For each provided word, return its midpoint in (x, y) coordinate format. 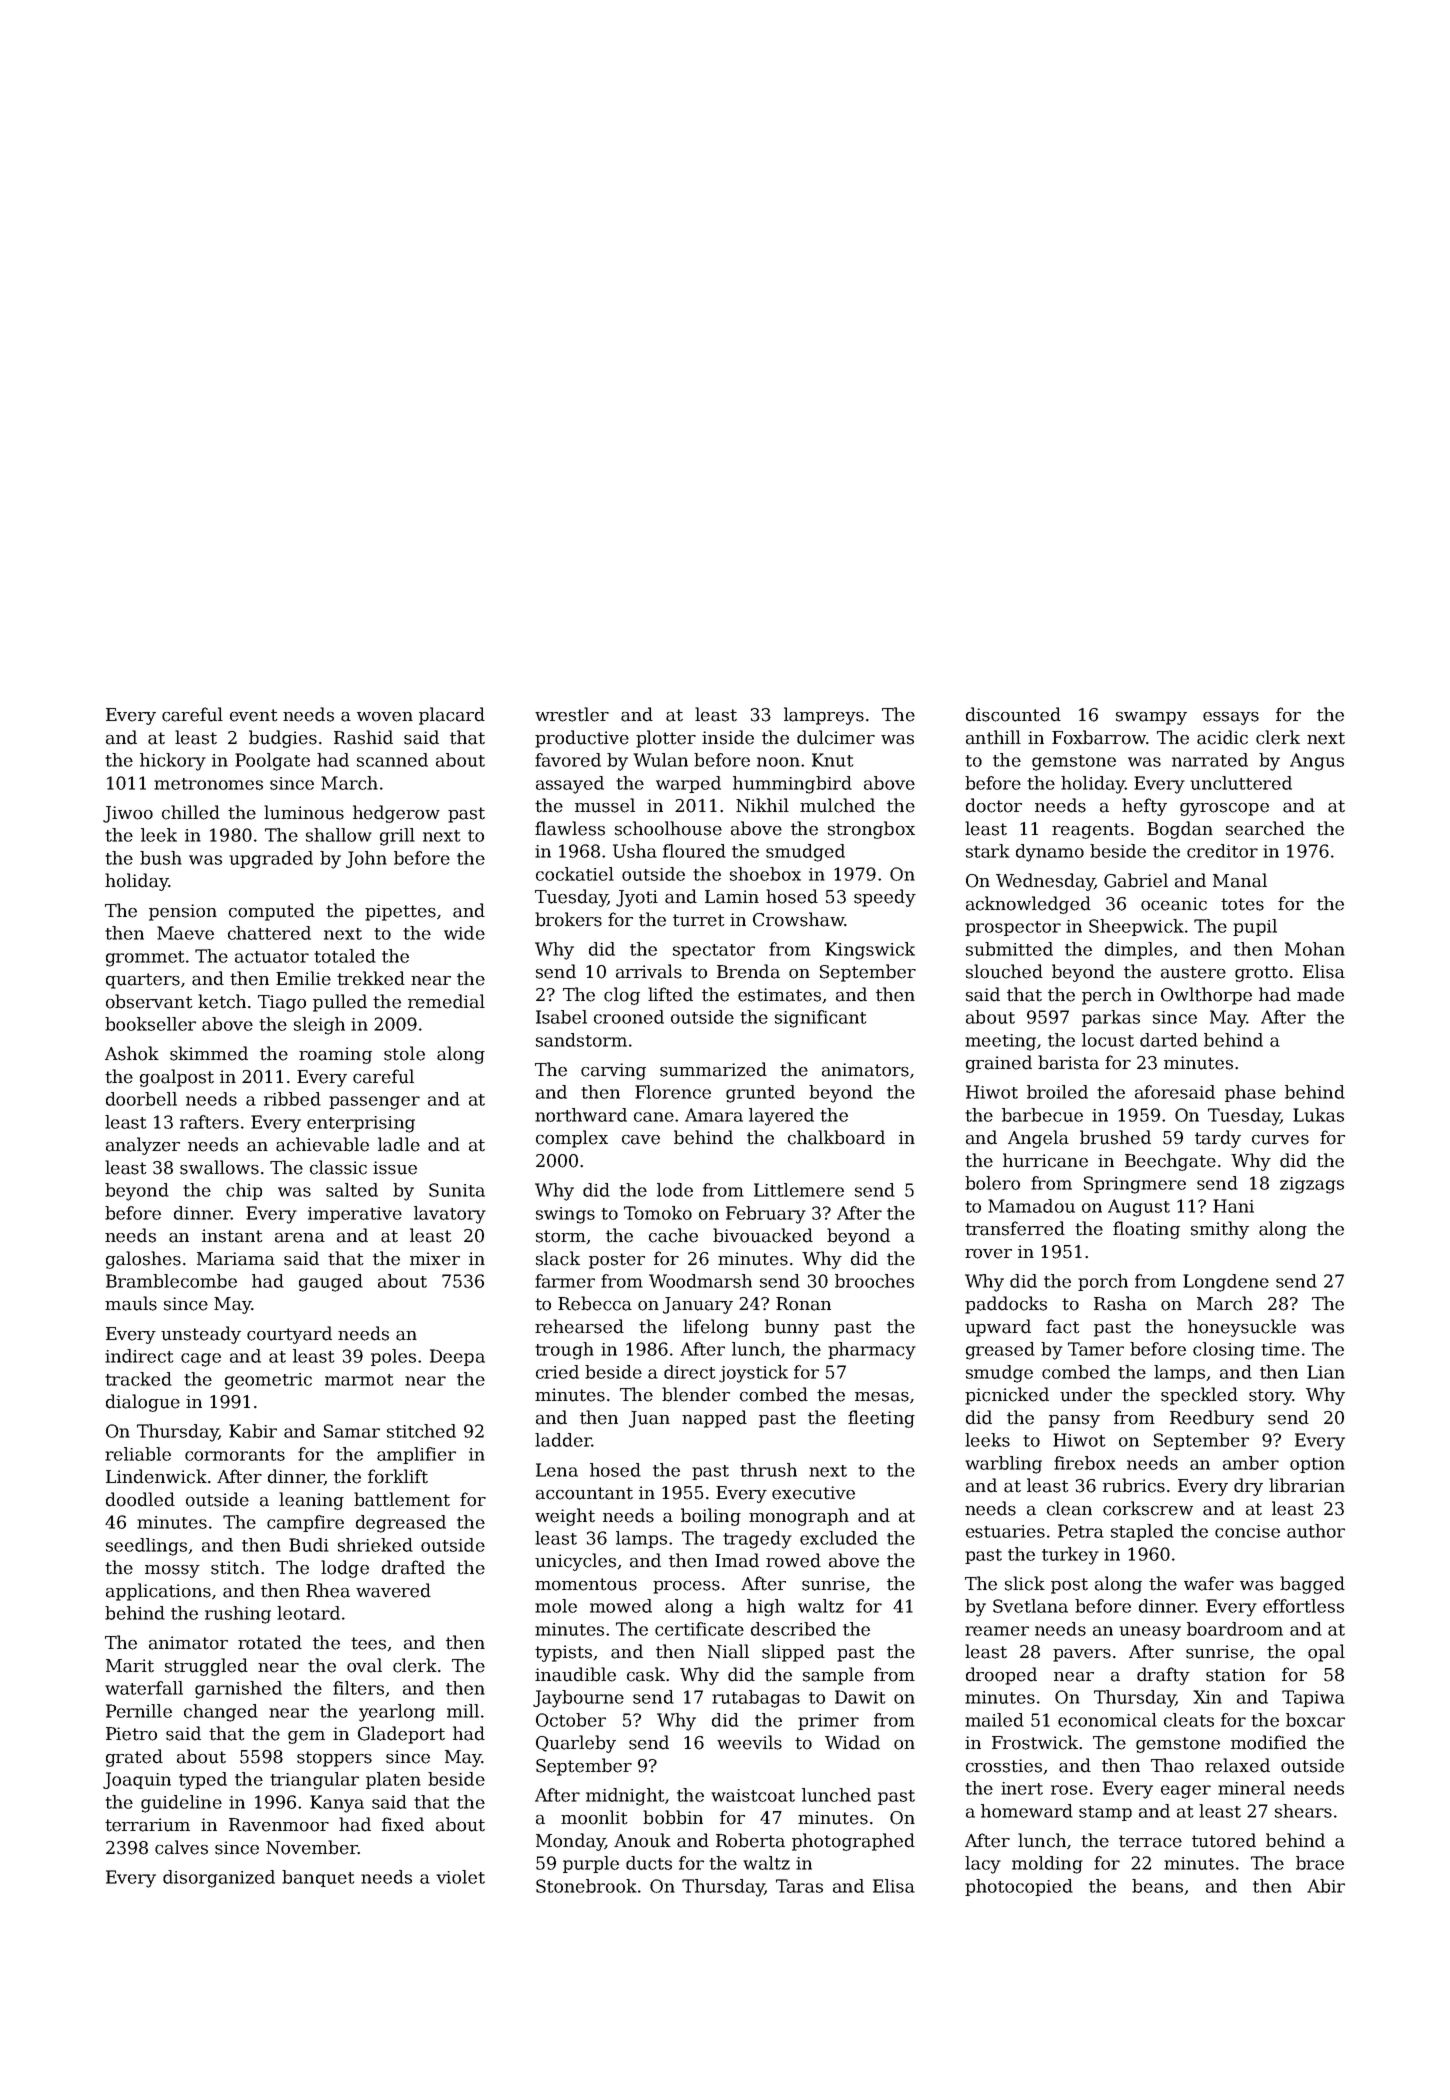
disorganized (219, 1879)
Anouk (642, 1840)
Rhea (328, 1590)
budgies (283, 739)
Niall (728, 1651)
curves (1280, 1140)
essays (1231, 718)
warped (688, 784)
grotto (1261, 974)
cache (673, 1235)
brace (1320, 1863)
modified (1269, 1742)
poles (393, 1357)
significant (820, 1019)
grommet (145, 959)
